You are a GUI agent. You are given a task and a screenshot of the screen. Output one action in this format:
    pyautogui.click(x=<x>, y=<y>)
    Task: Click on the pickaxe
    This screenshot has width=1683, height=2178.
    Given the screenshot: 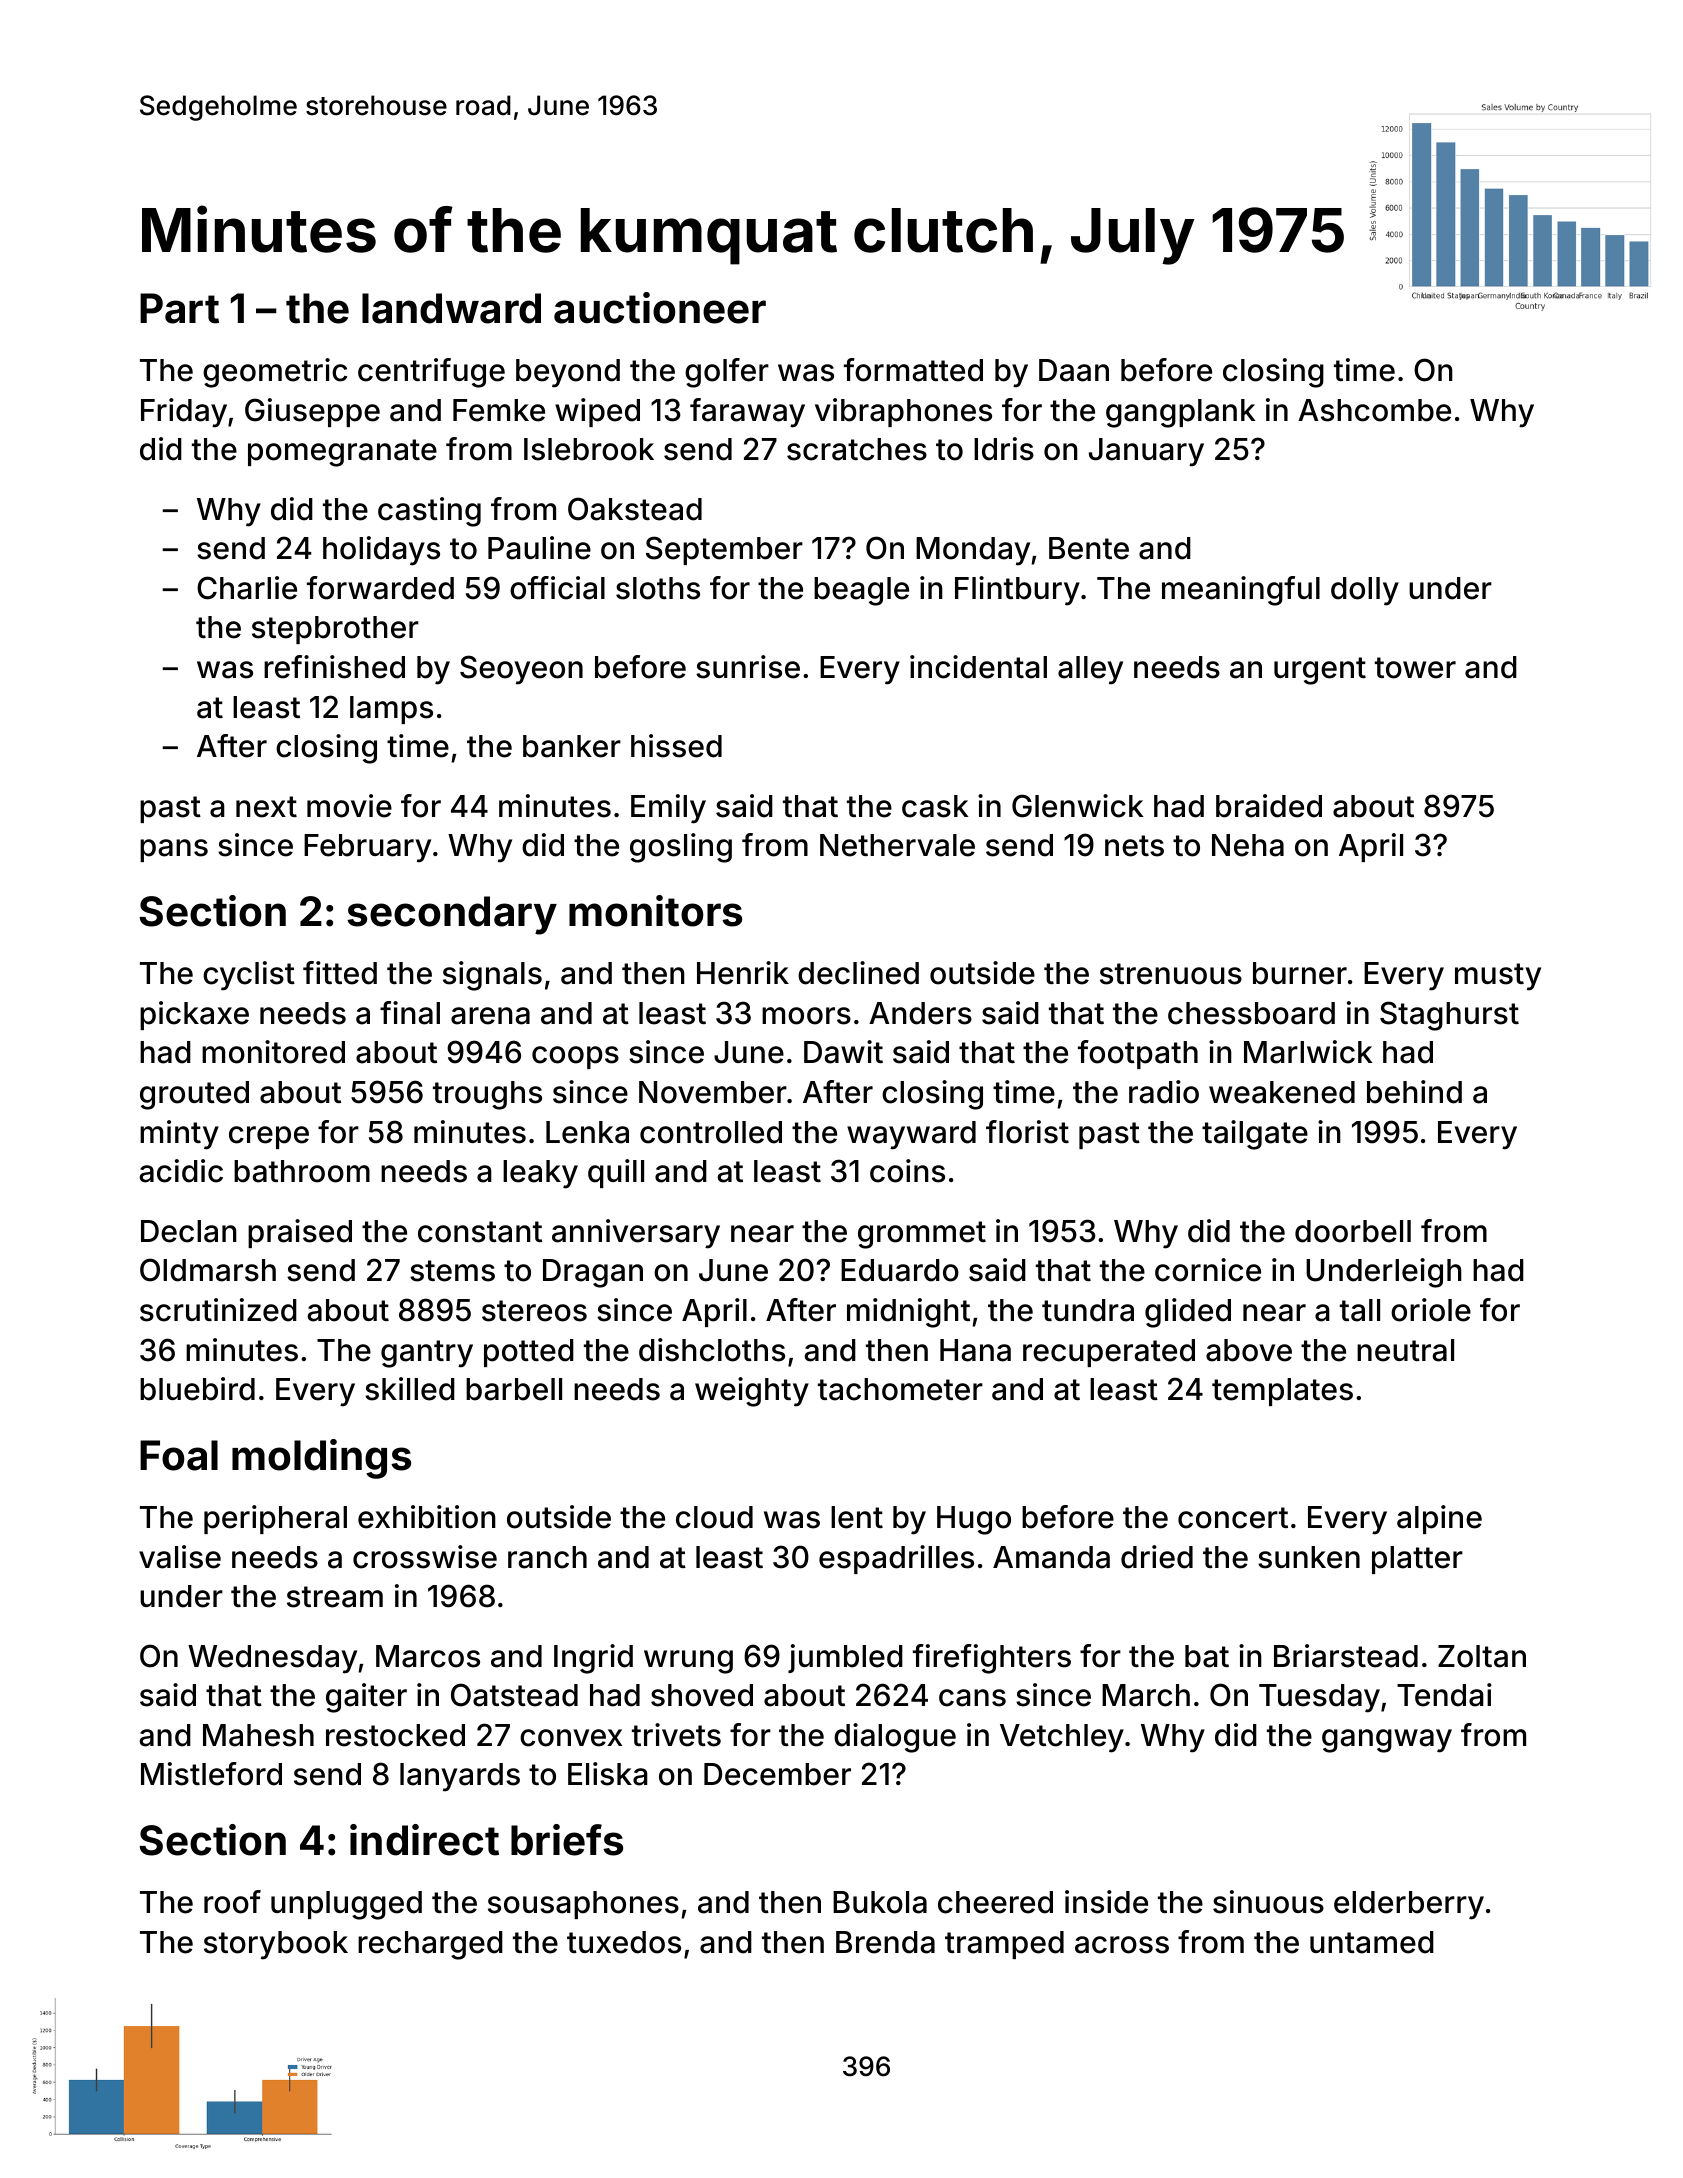 What is the action you would take?
    pyautogui.click(x=194, y=1015)
